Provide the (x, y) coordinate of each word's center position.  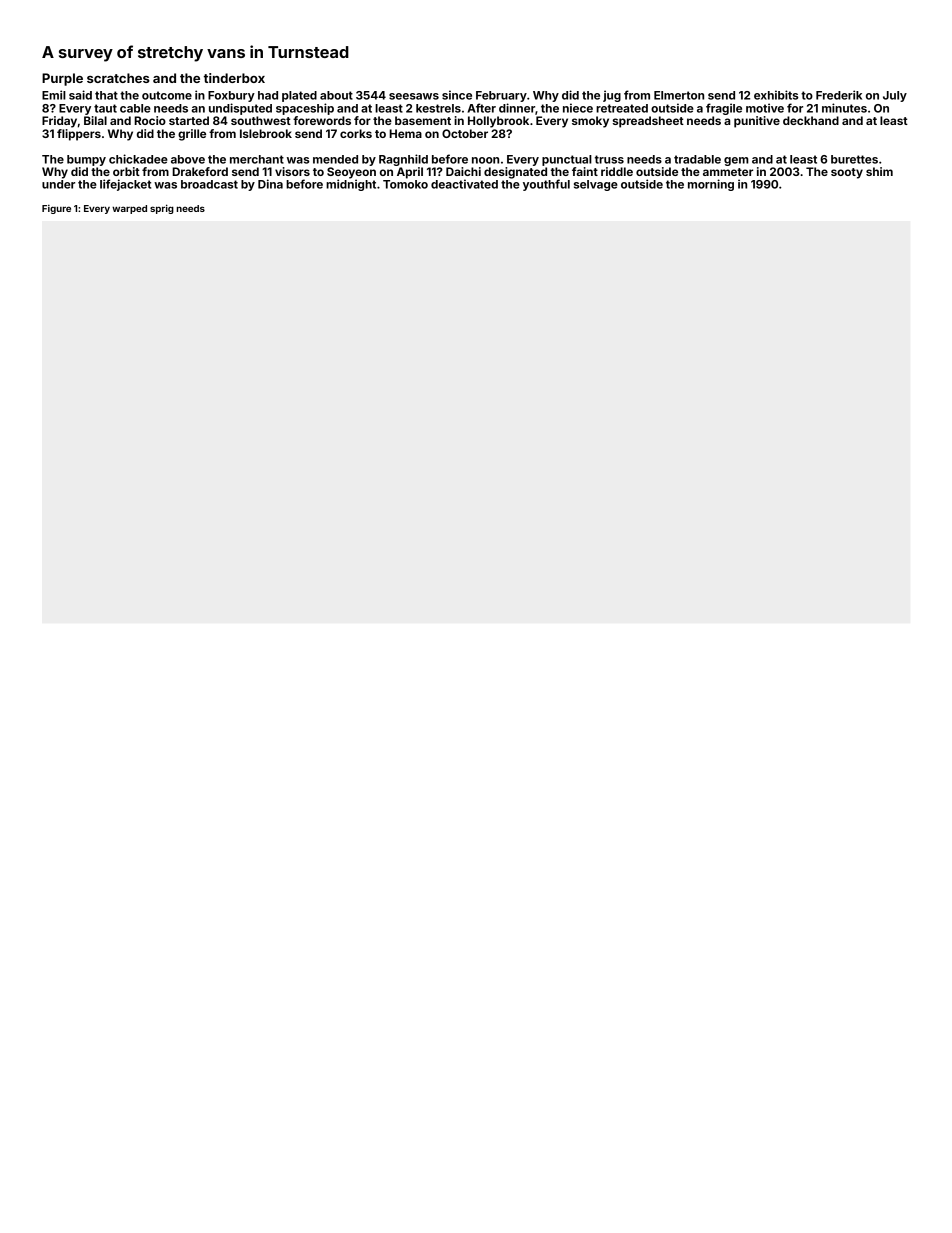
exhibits (776, 95)
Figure (56, 209)
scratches (118, 78)
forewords (322, 120)
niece (578, 108)
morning (711, 185)
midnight (351, 185)
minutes (844, 108)
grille (192, 135)
